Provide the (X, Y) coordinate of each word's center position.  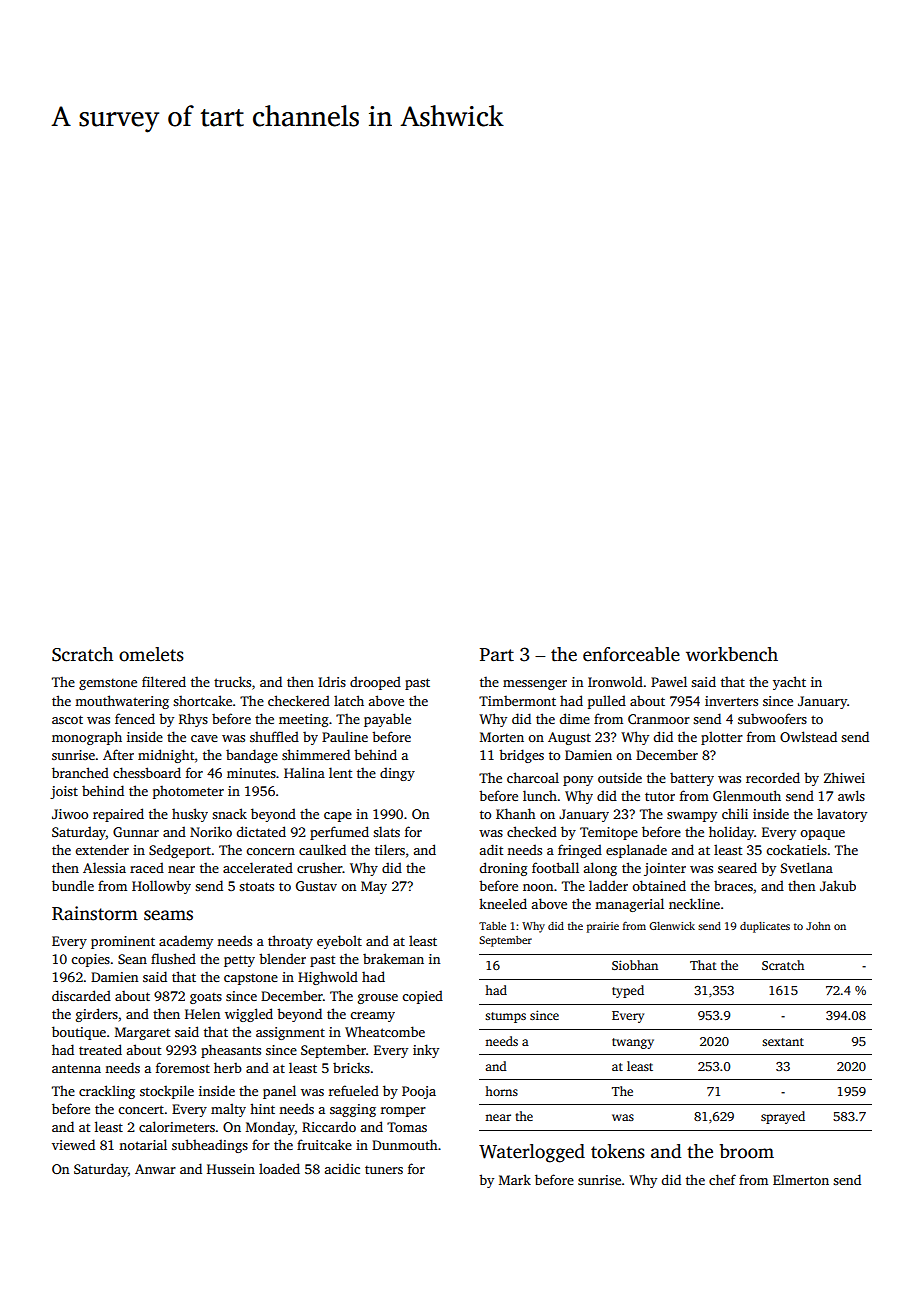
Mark (515, 1179)
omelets (151, 654)
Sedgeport (180, 851)
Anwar (155, 1169)
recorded (773, 777)
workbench (732, 654)
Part (497, 655)
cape (338, 817)
